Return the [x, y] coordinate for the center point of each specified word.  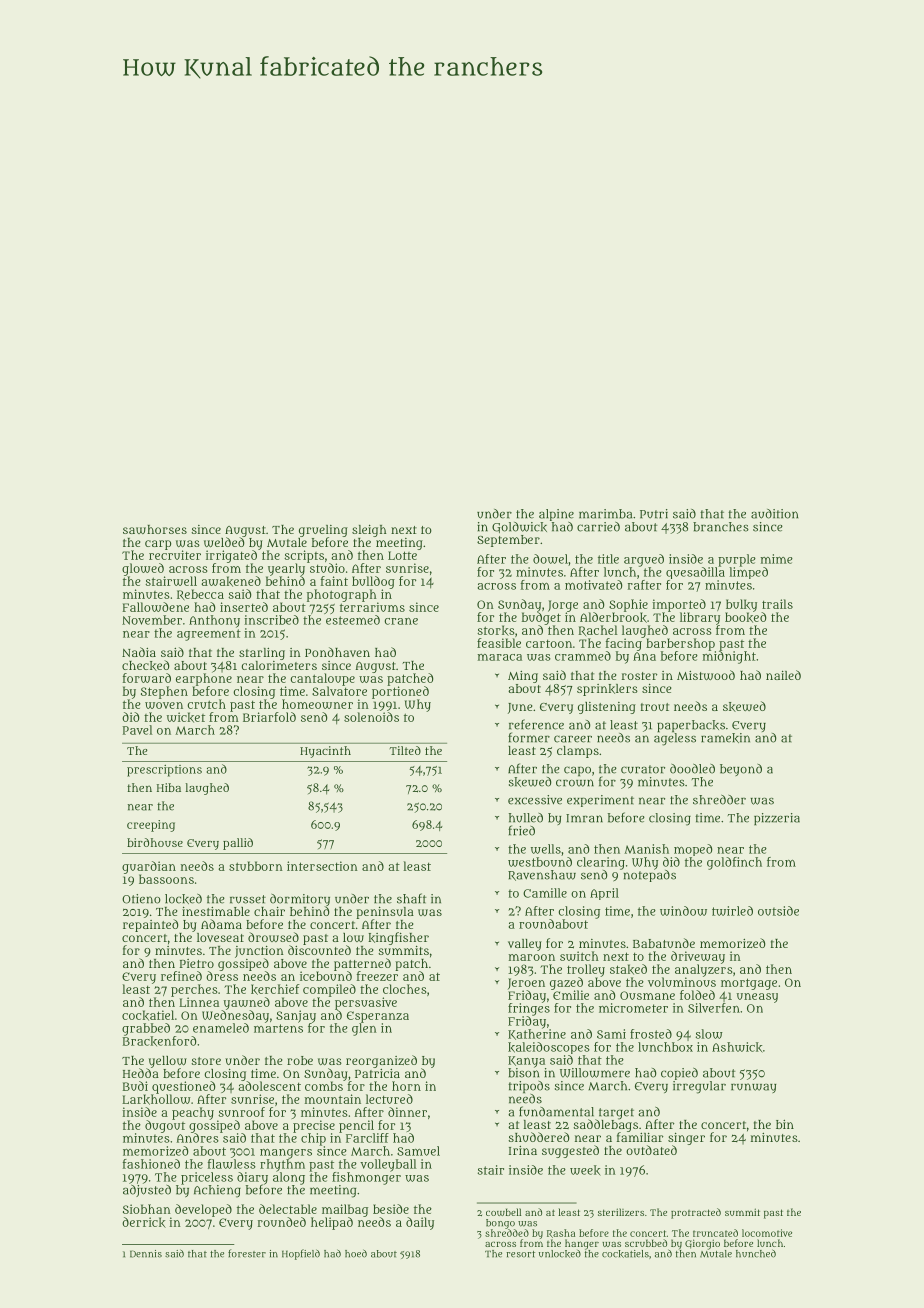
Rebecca [200, 595]
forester [247, 1253]
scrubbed [646, 1243]
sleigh [369, 531]
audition [774, 514]
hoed [356, 1253]
